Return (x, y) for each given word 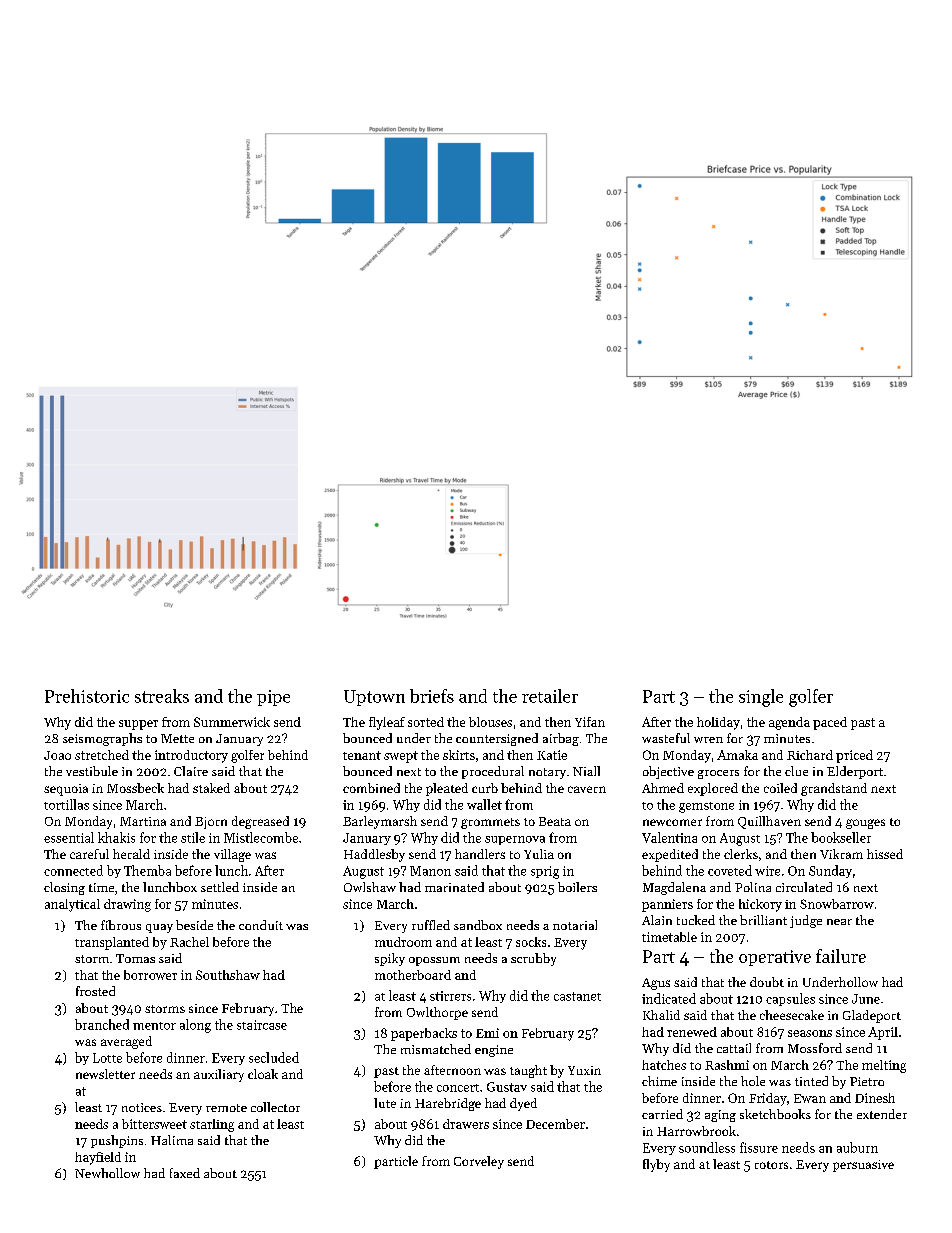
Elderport (855, 772)
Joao (57, 755)
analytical (72, 905)
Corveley (479, 1162)
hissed (885, 854)
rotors (771, 1165)
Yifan (590, 722)
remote (226, 1108)
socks (531, 942)
